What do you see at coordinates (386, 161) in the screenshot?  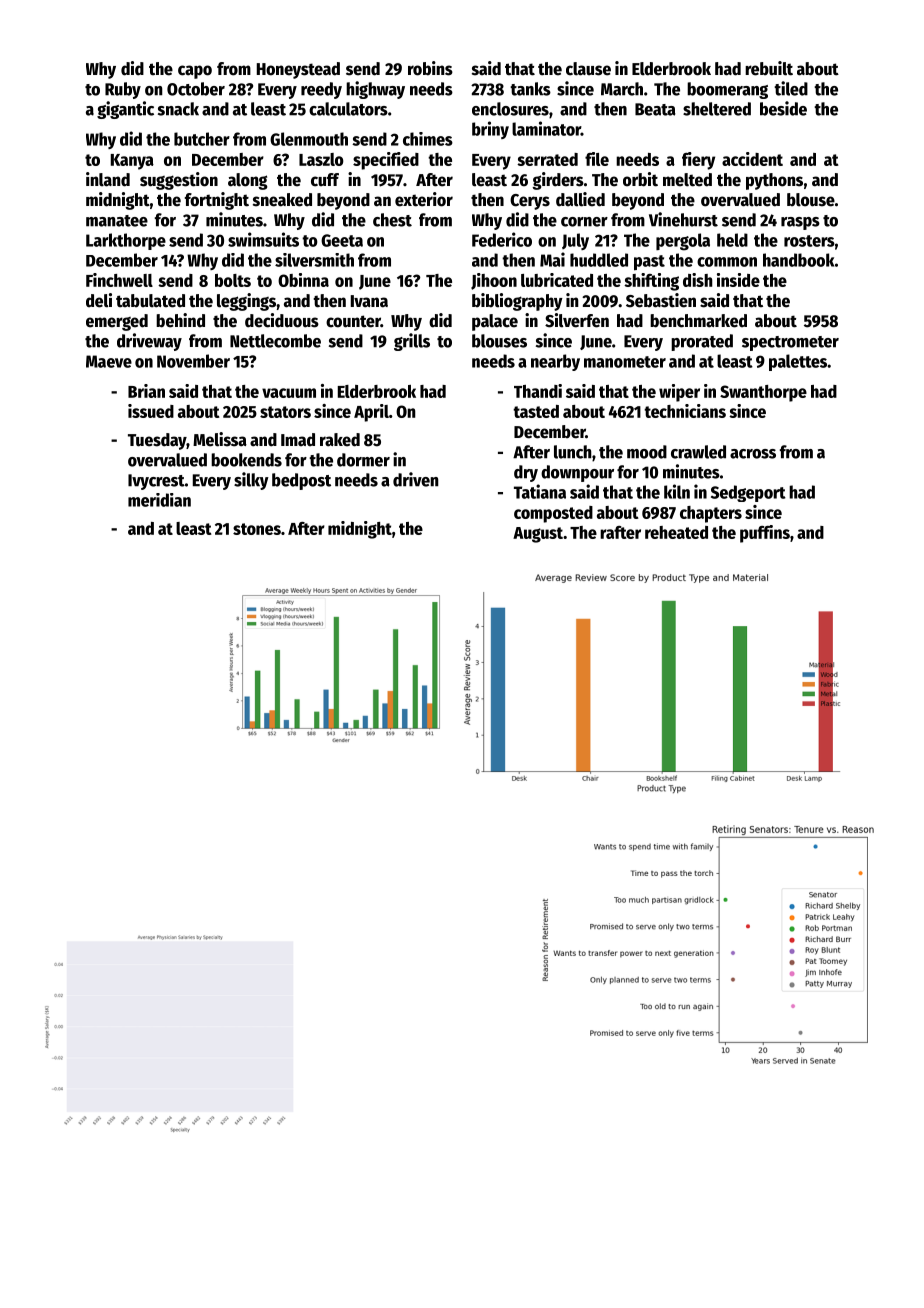 I see `specified` at bounding box center [386, 161].
